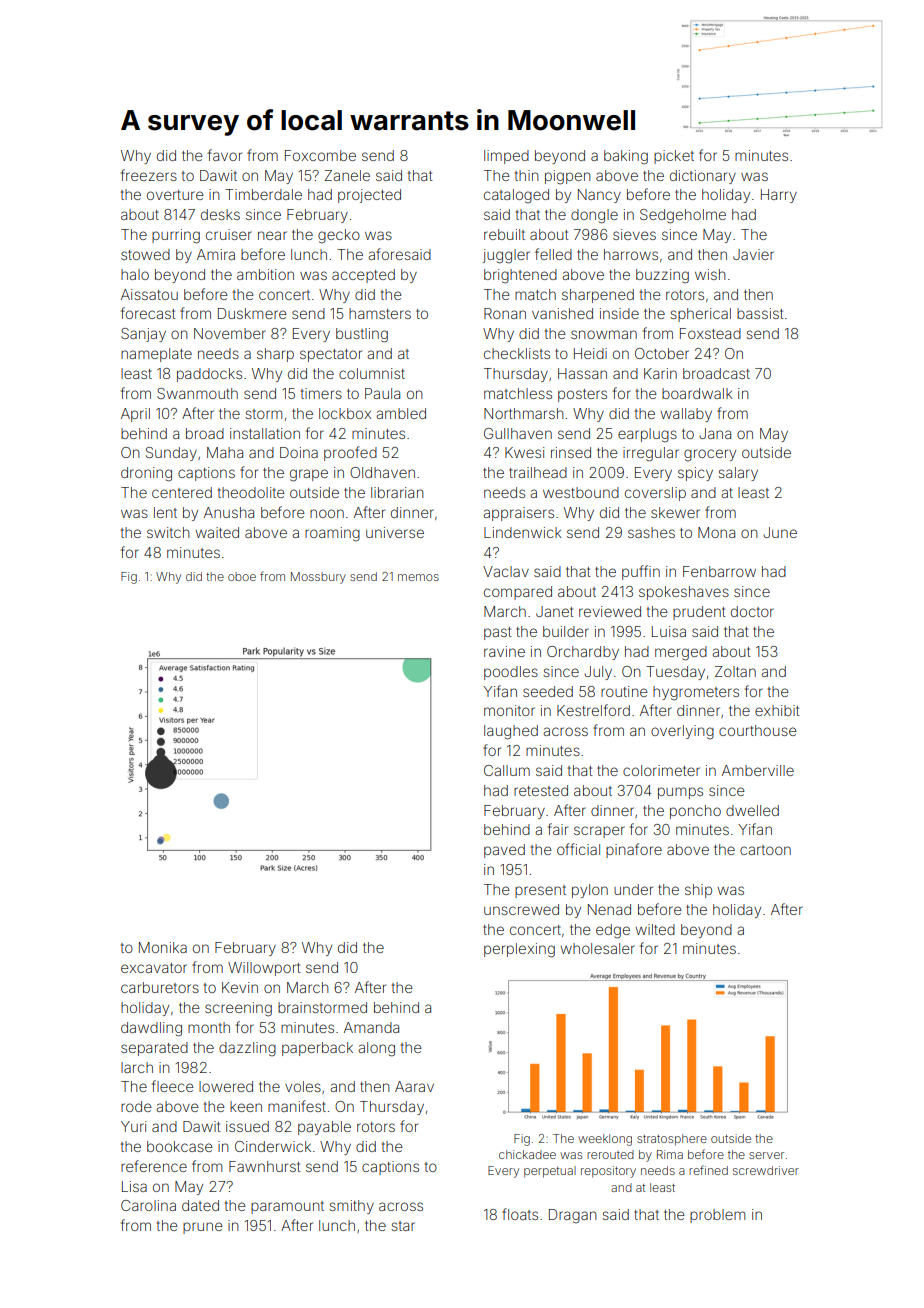  Describe the element at coordinates (242, 576) in the document. I see `oboe` at that location.
